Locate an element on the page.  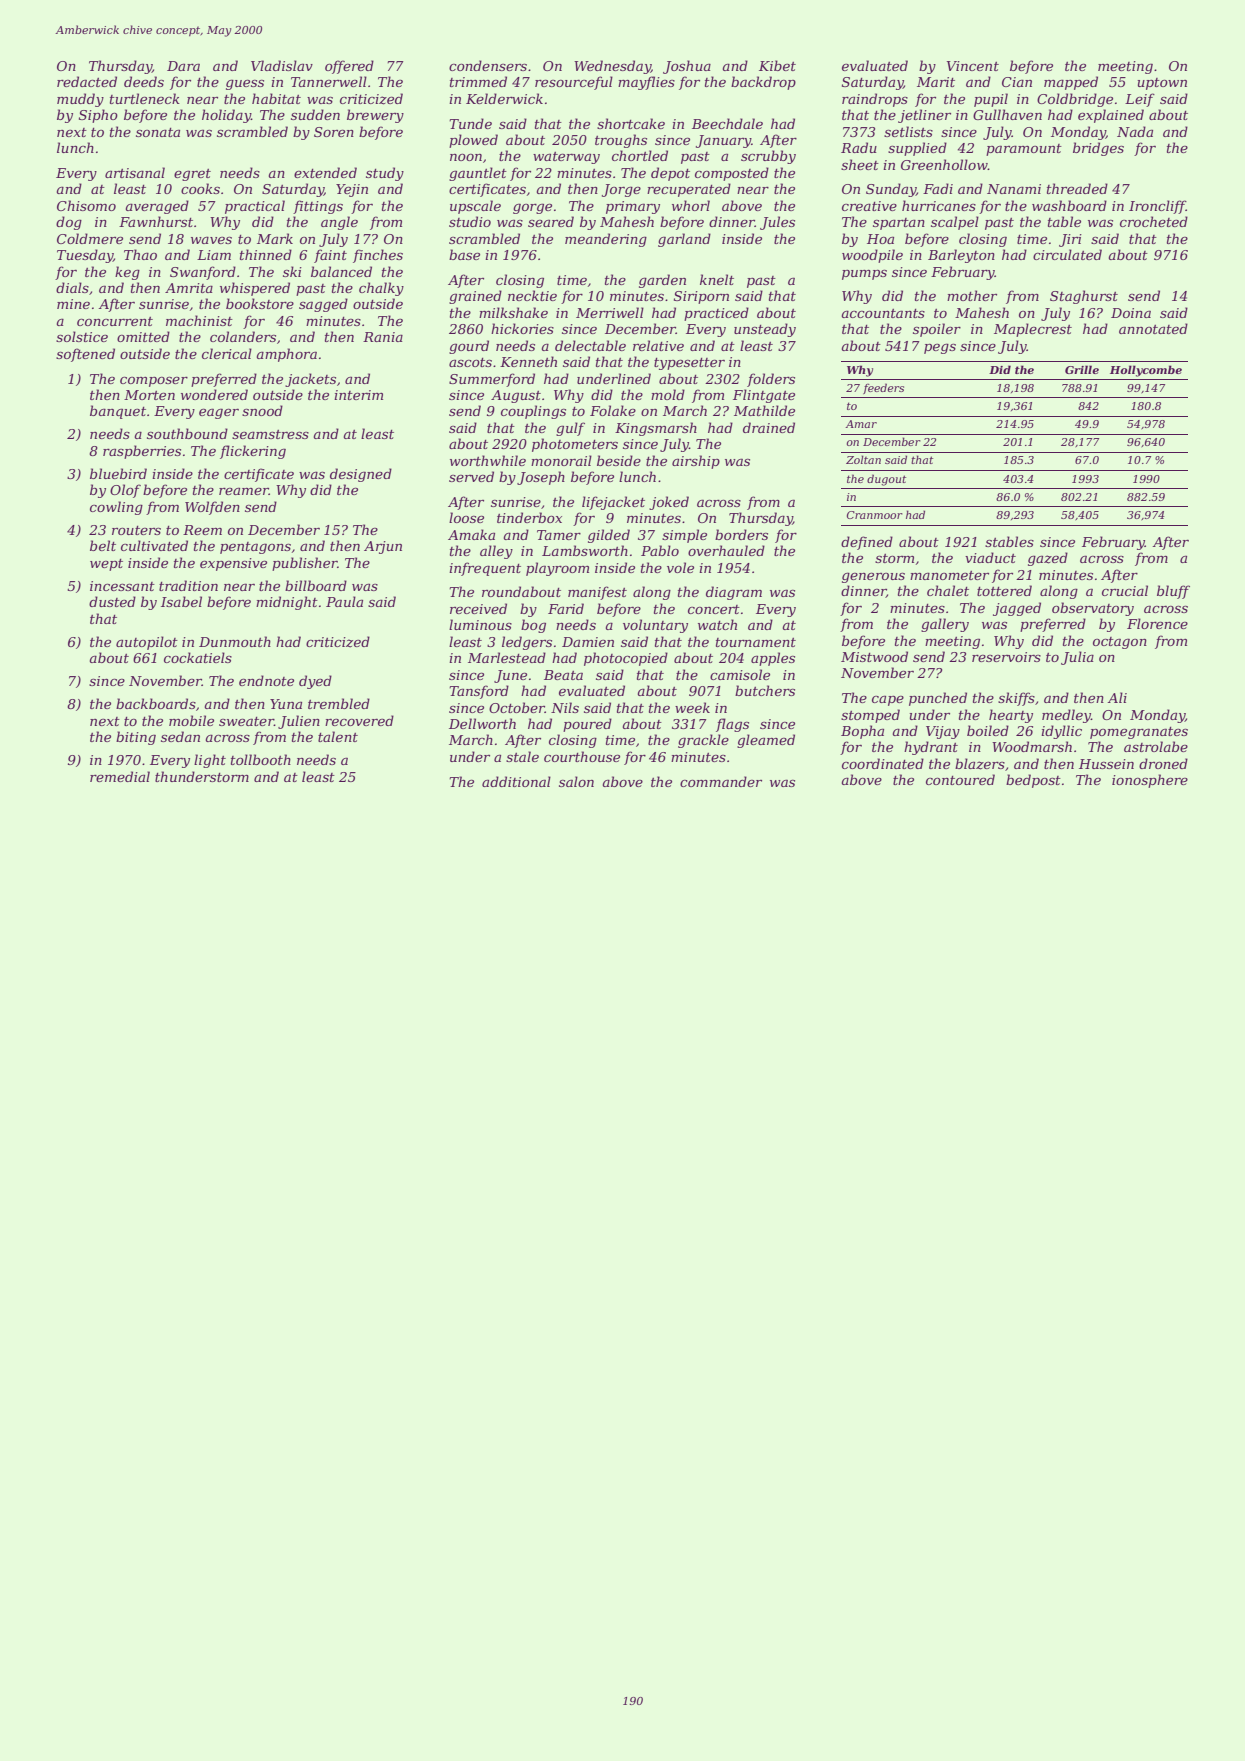
couplings is located at coordinates (533, 412).
